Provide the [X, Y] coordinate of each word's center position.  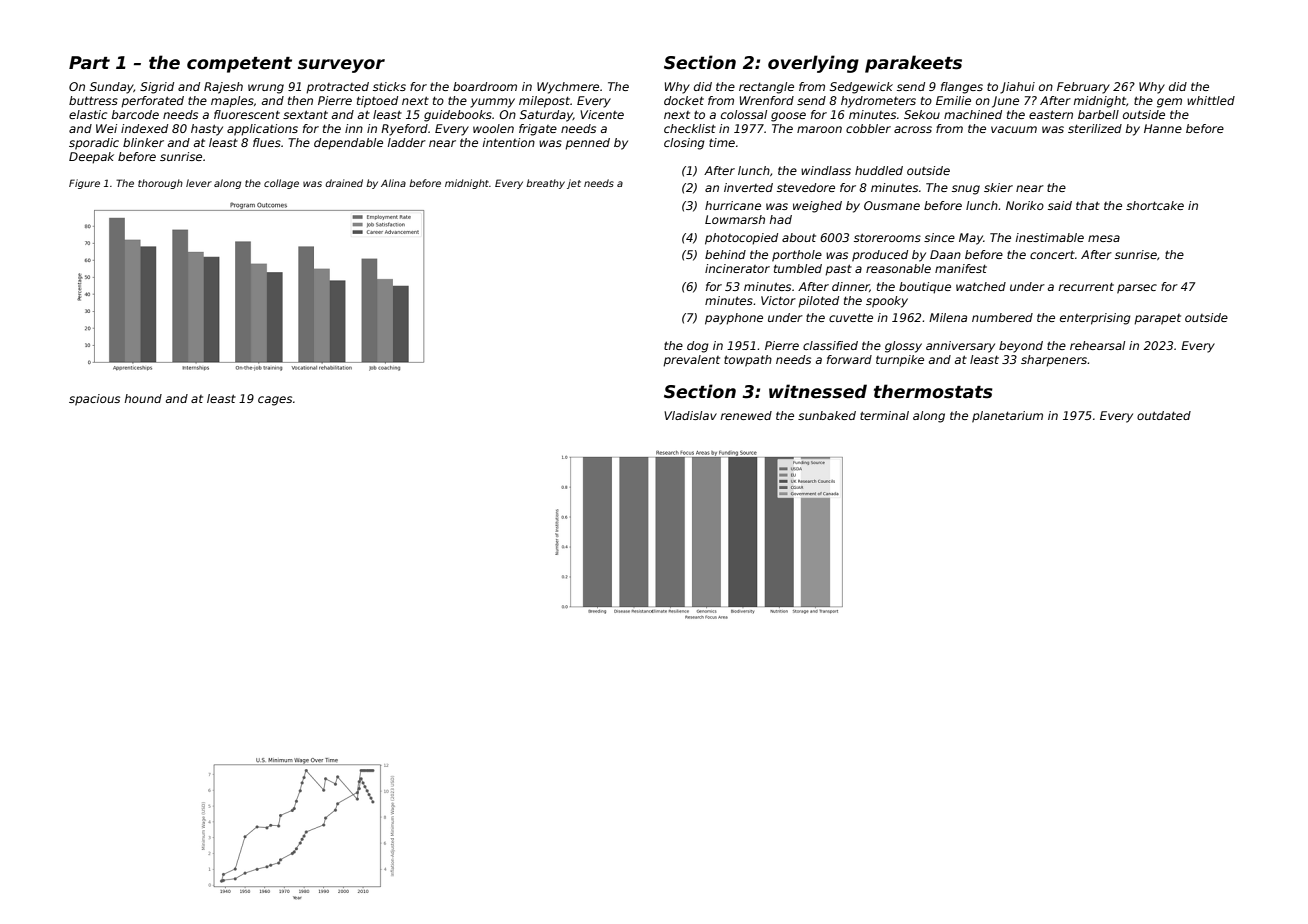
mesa [1104, 238]
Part [89, 63]
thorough [160, 184]
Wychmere [568, 88]
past [838, 270]
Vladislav [690, 415]
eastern [1051, 115]
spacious [94, 400]
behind [725, 254]
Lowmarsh [735, 219]
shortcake [1155, 205]
